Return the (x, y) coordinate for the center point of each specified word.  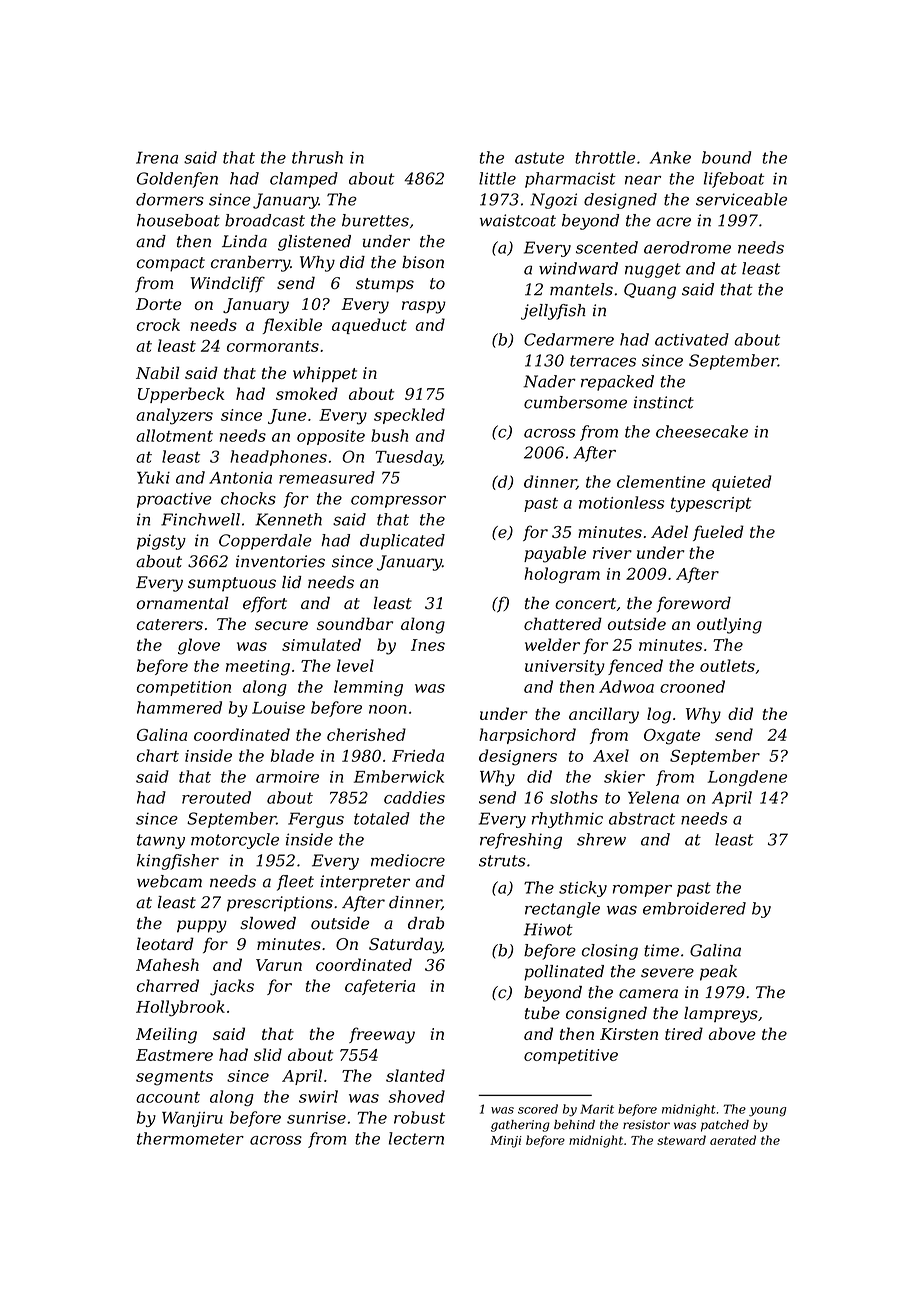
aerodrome (687, 247)
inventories (280, 561)
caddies (414, 797)
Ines (428, 645)
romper (642, 891)
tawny (161, 841)
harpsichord (527, 736)
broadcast (265, 220)
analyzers (174, 416)
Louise (278, 708)
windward (578, 268)
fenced (635, 667)
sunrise (316, 1118)
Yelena (653, 797)
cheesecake (702, 431)
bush (389, 435)
